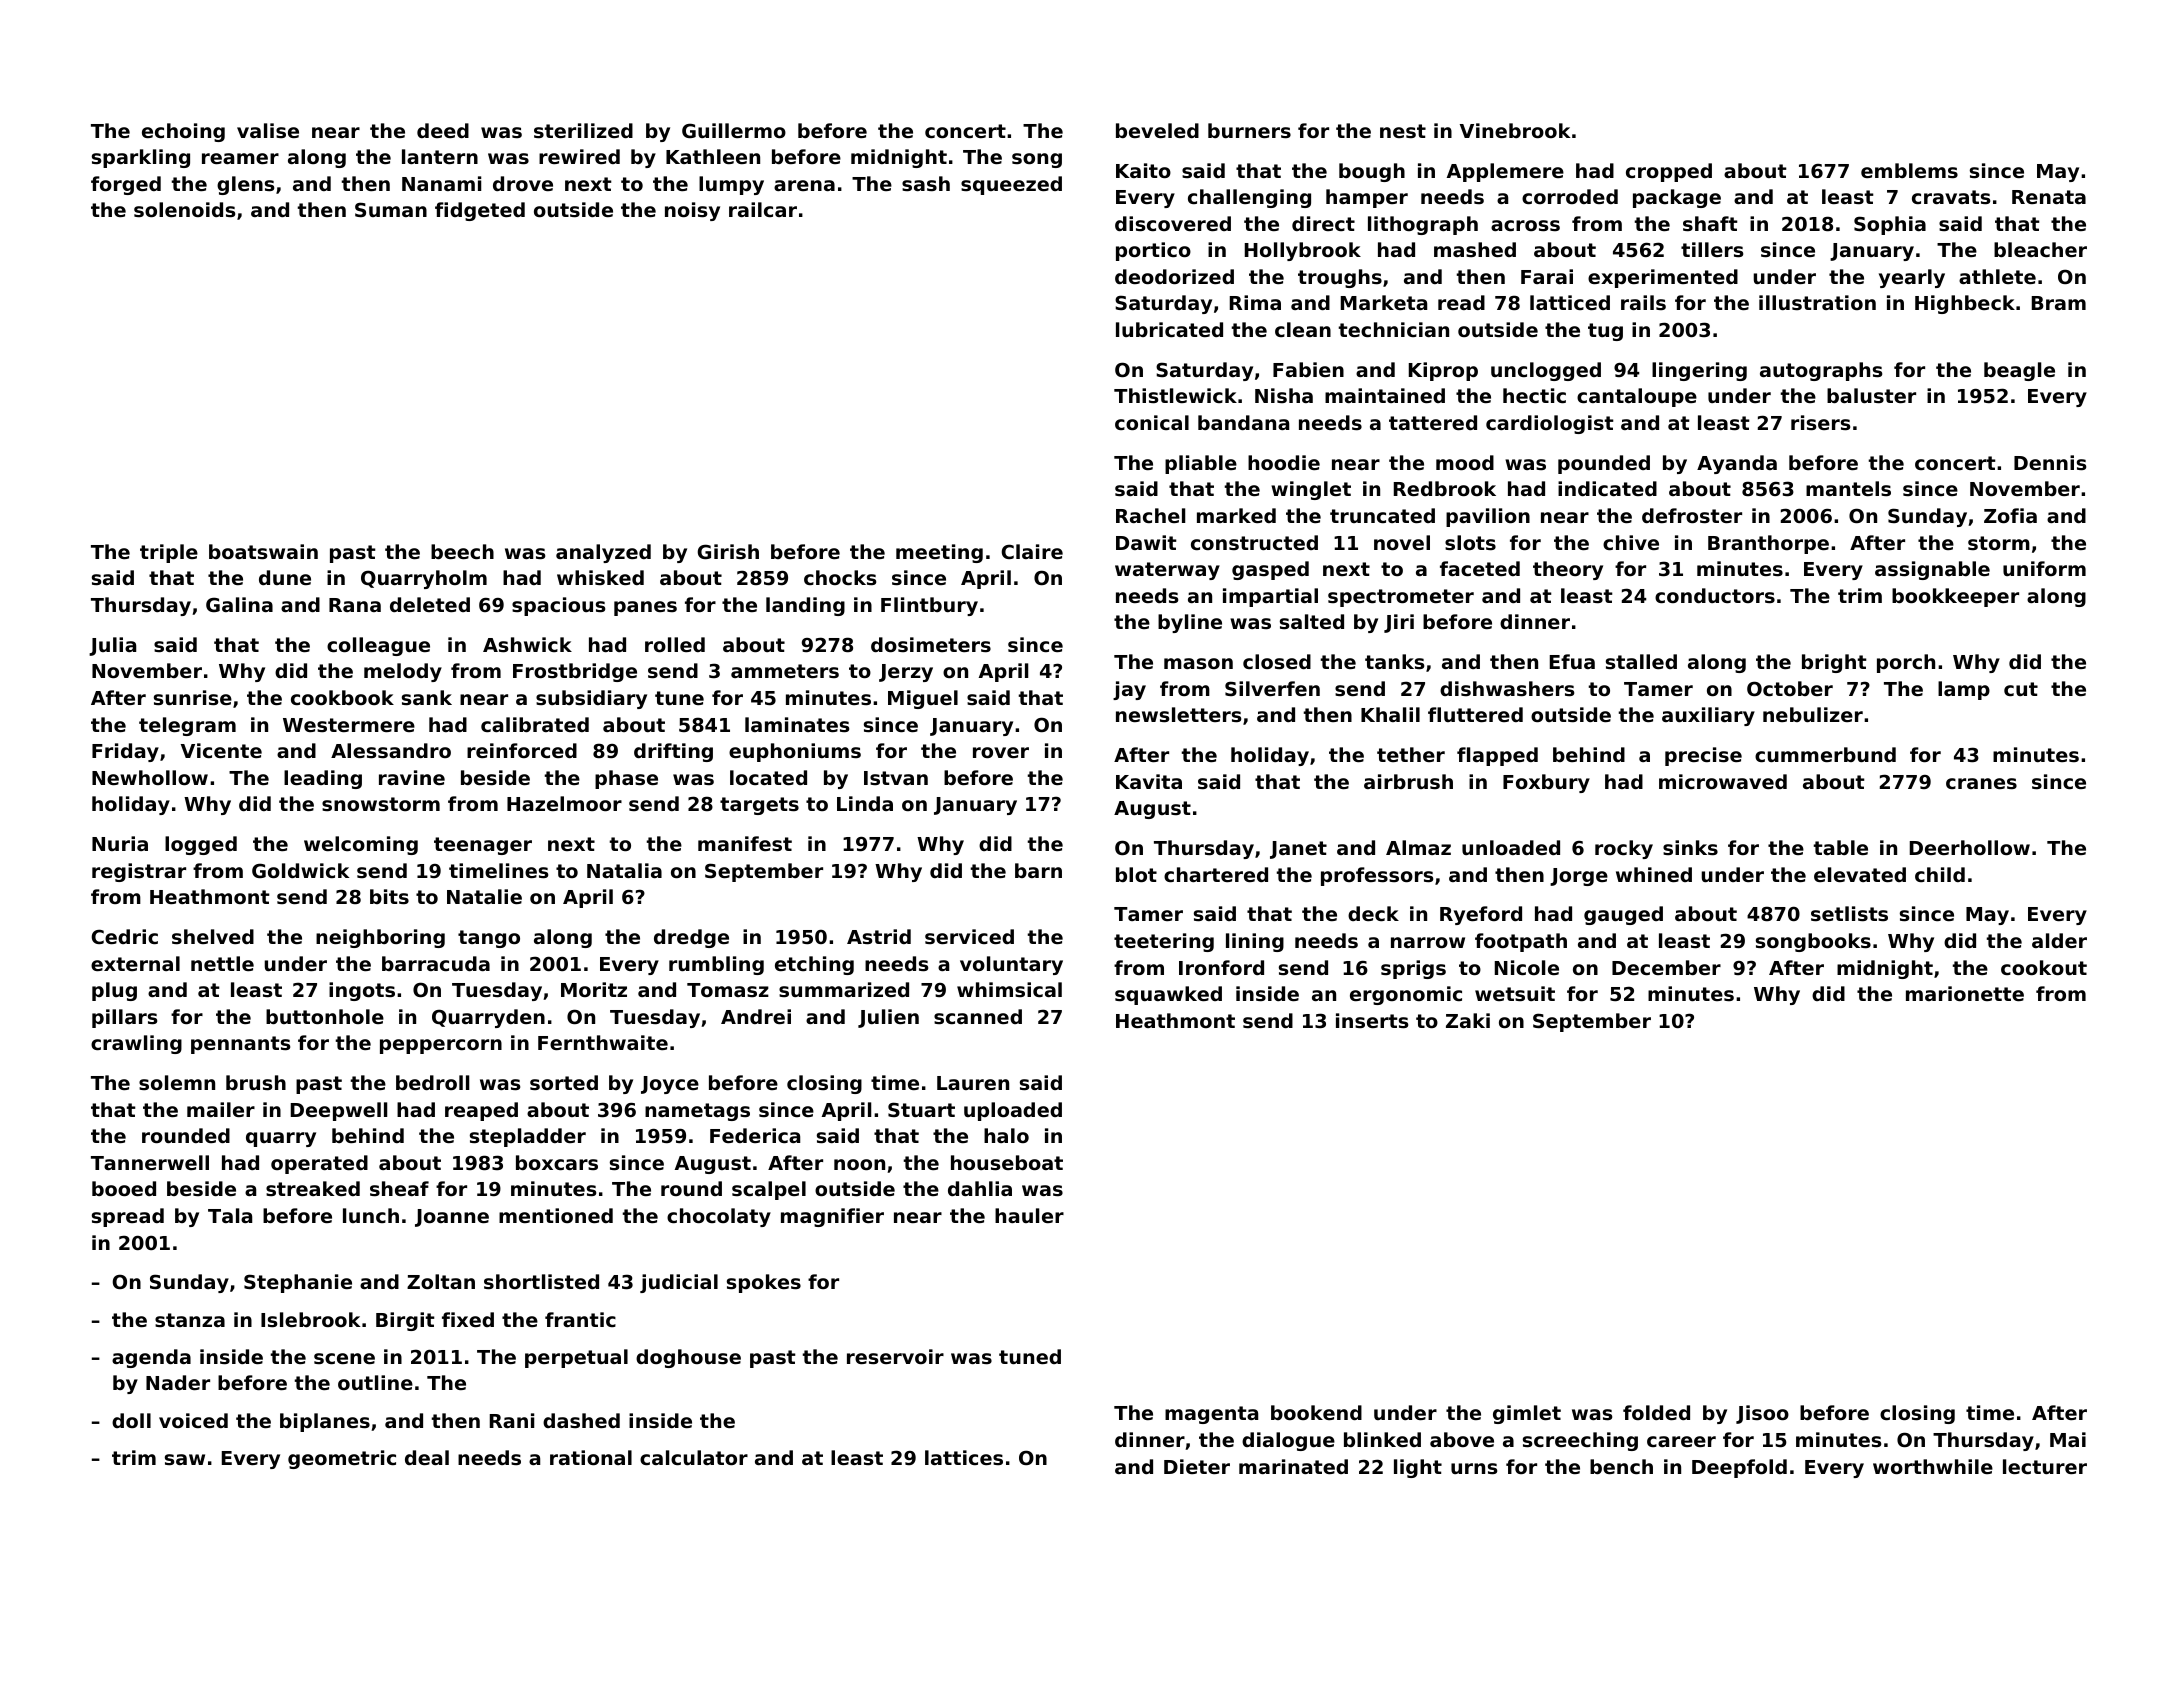 Image resolution: width=2178 pixels, height=1683 pixels. What do you see at coordinates (734, 130) in the document?
I see `Guillermo` at bounding box center [734, 130].
